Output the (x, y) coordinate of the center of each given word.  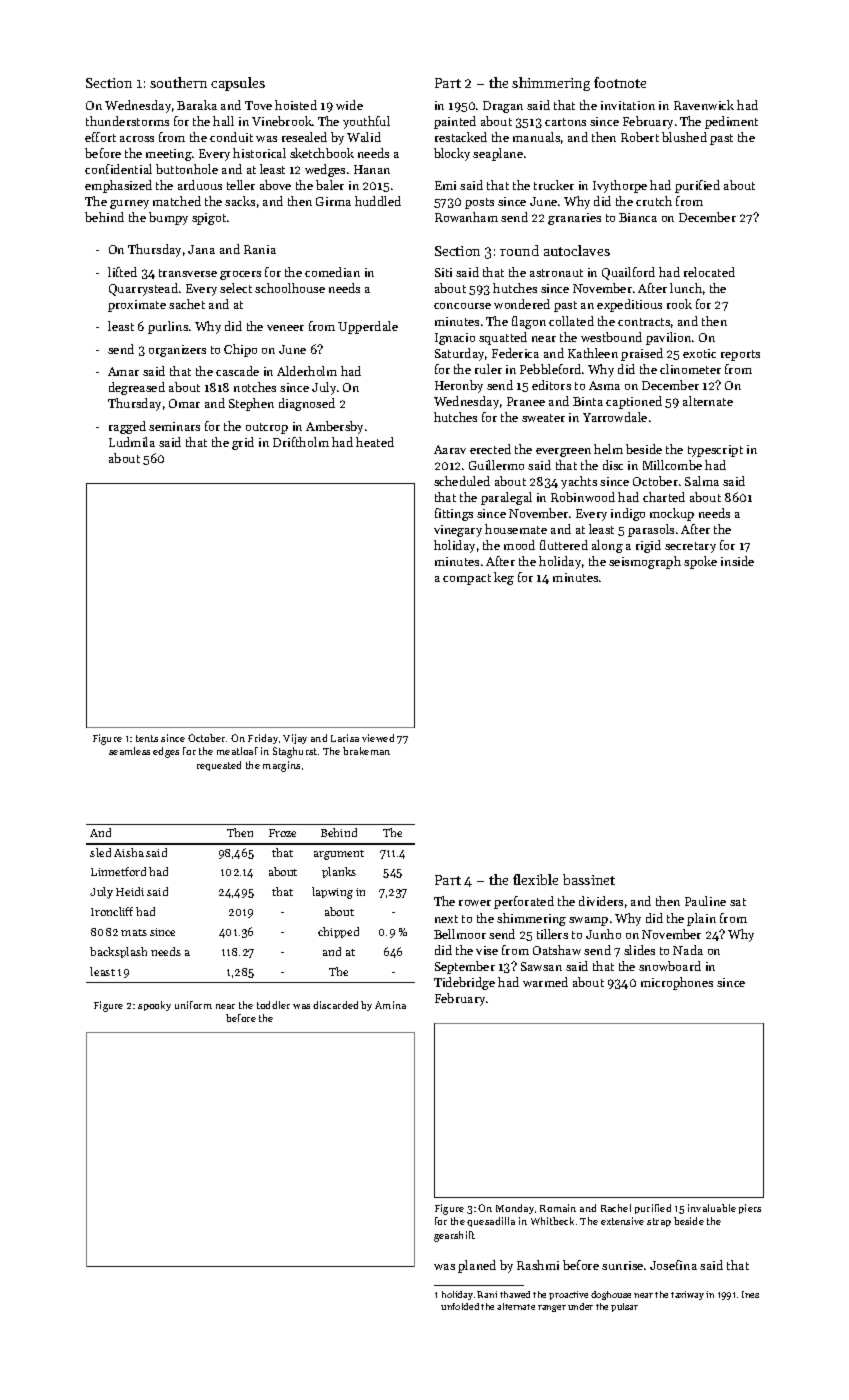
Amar (123, 371)
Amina (390, 1005)
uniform (193, 1005)
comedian (332, 272)
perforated (524, 902)
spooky (154, 1006)
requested (219, 766)
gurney (129, 204)
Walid (364, 137)
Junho (603, 934)
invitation (628, 105)
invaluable (712, 1208)
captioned (634, 402)
